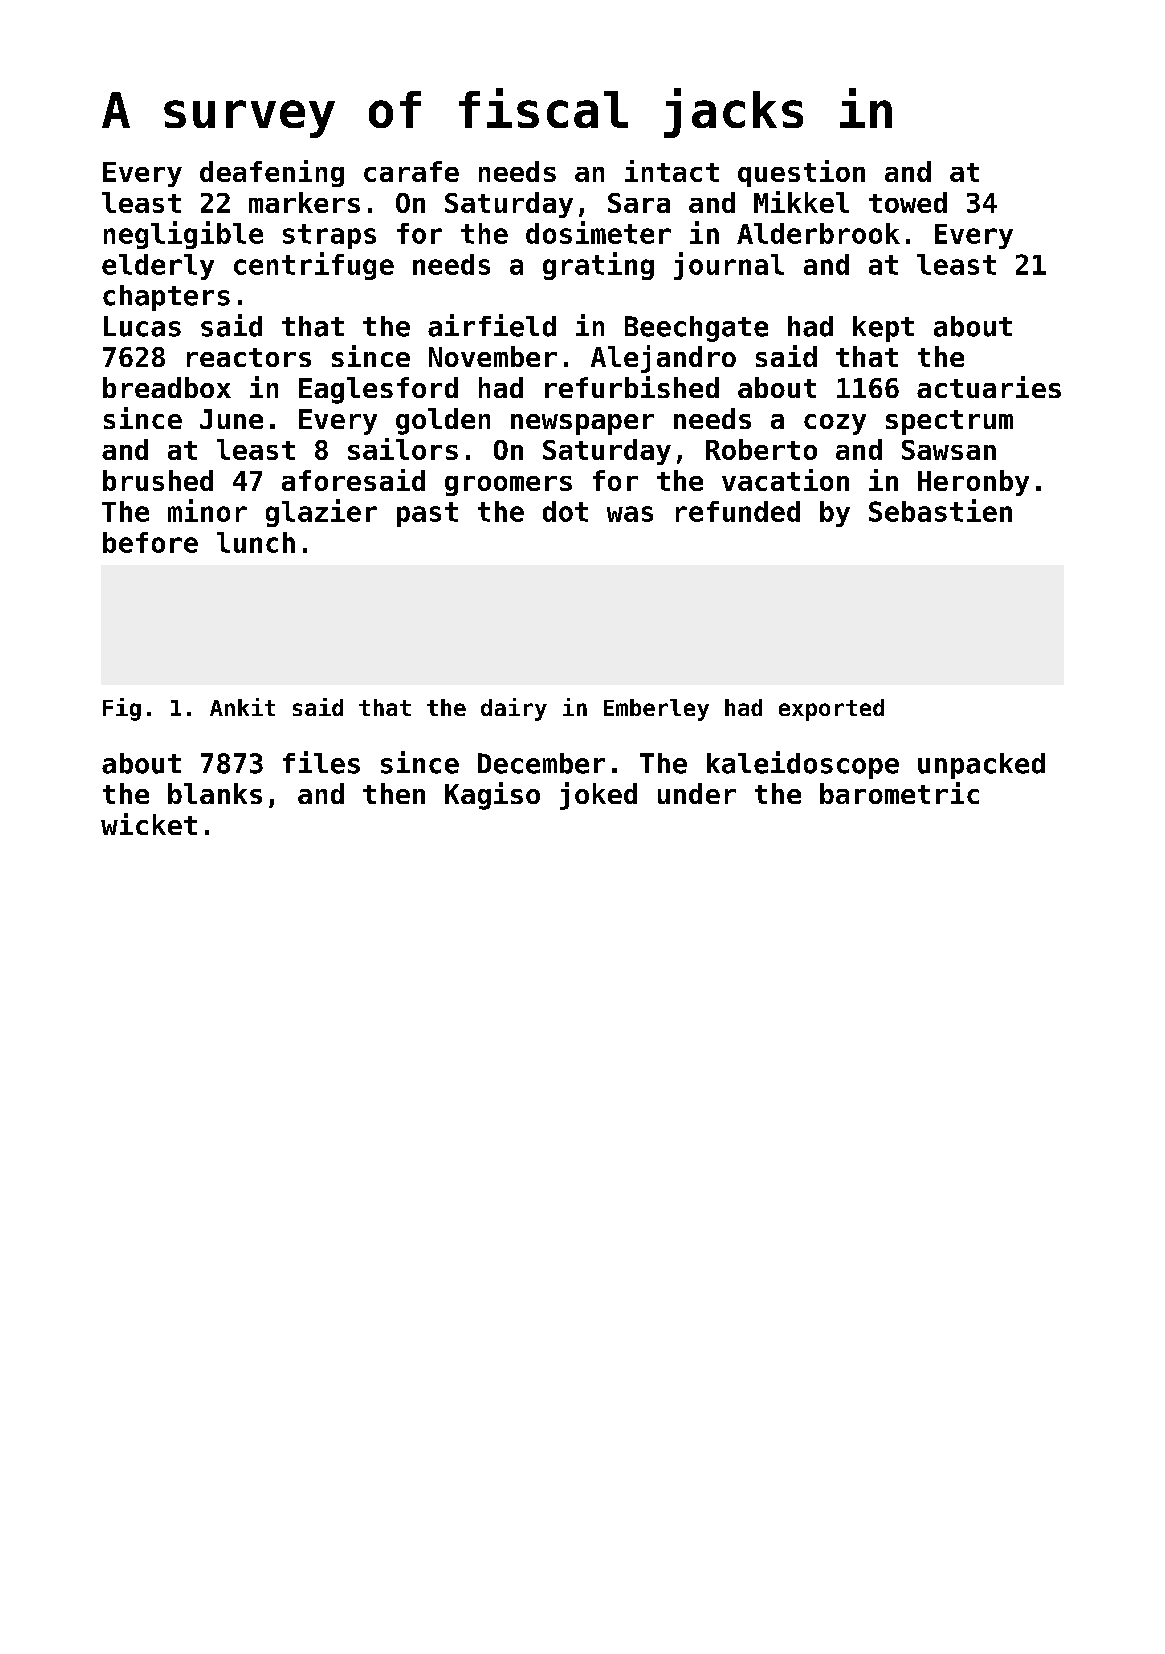  I want to click on Fig, so click(122, 709).
